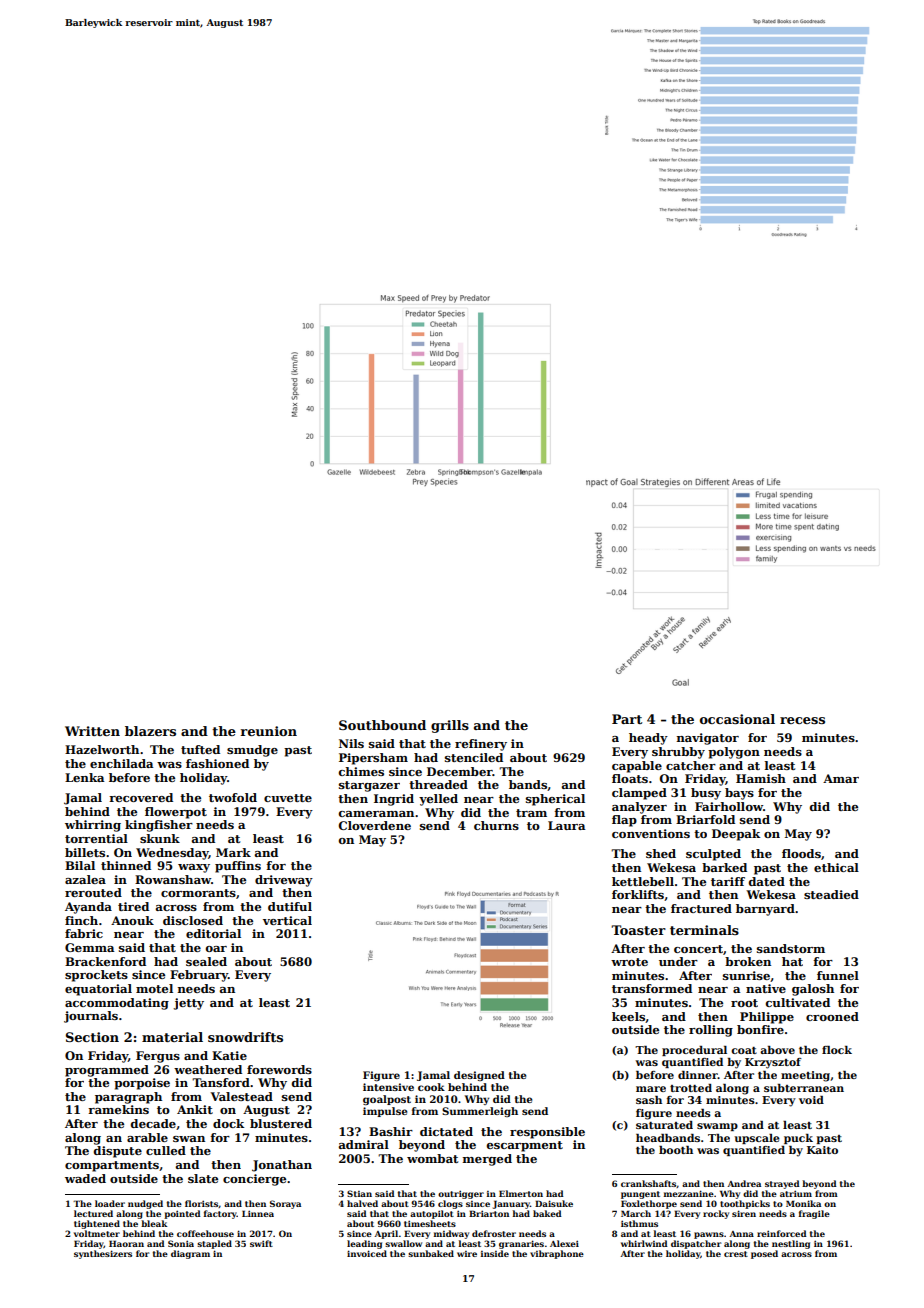 Image resolution: width=924 pixels, height=1308 pixels. I want to click on sealed, so click(206, 961).
